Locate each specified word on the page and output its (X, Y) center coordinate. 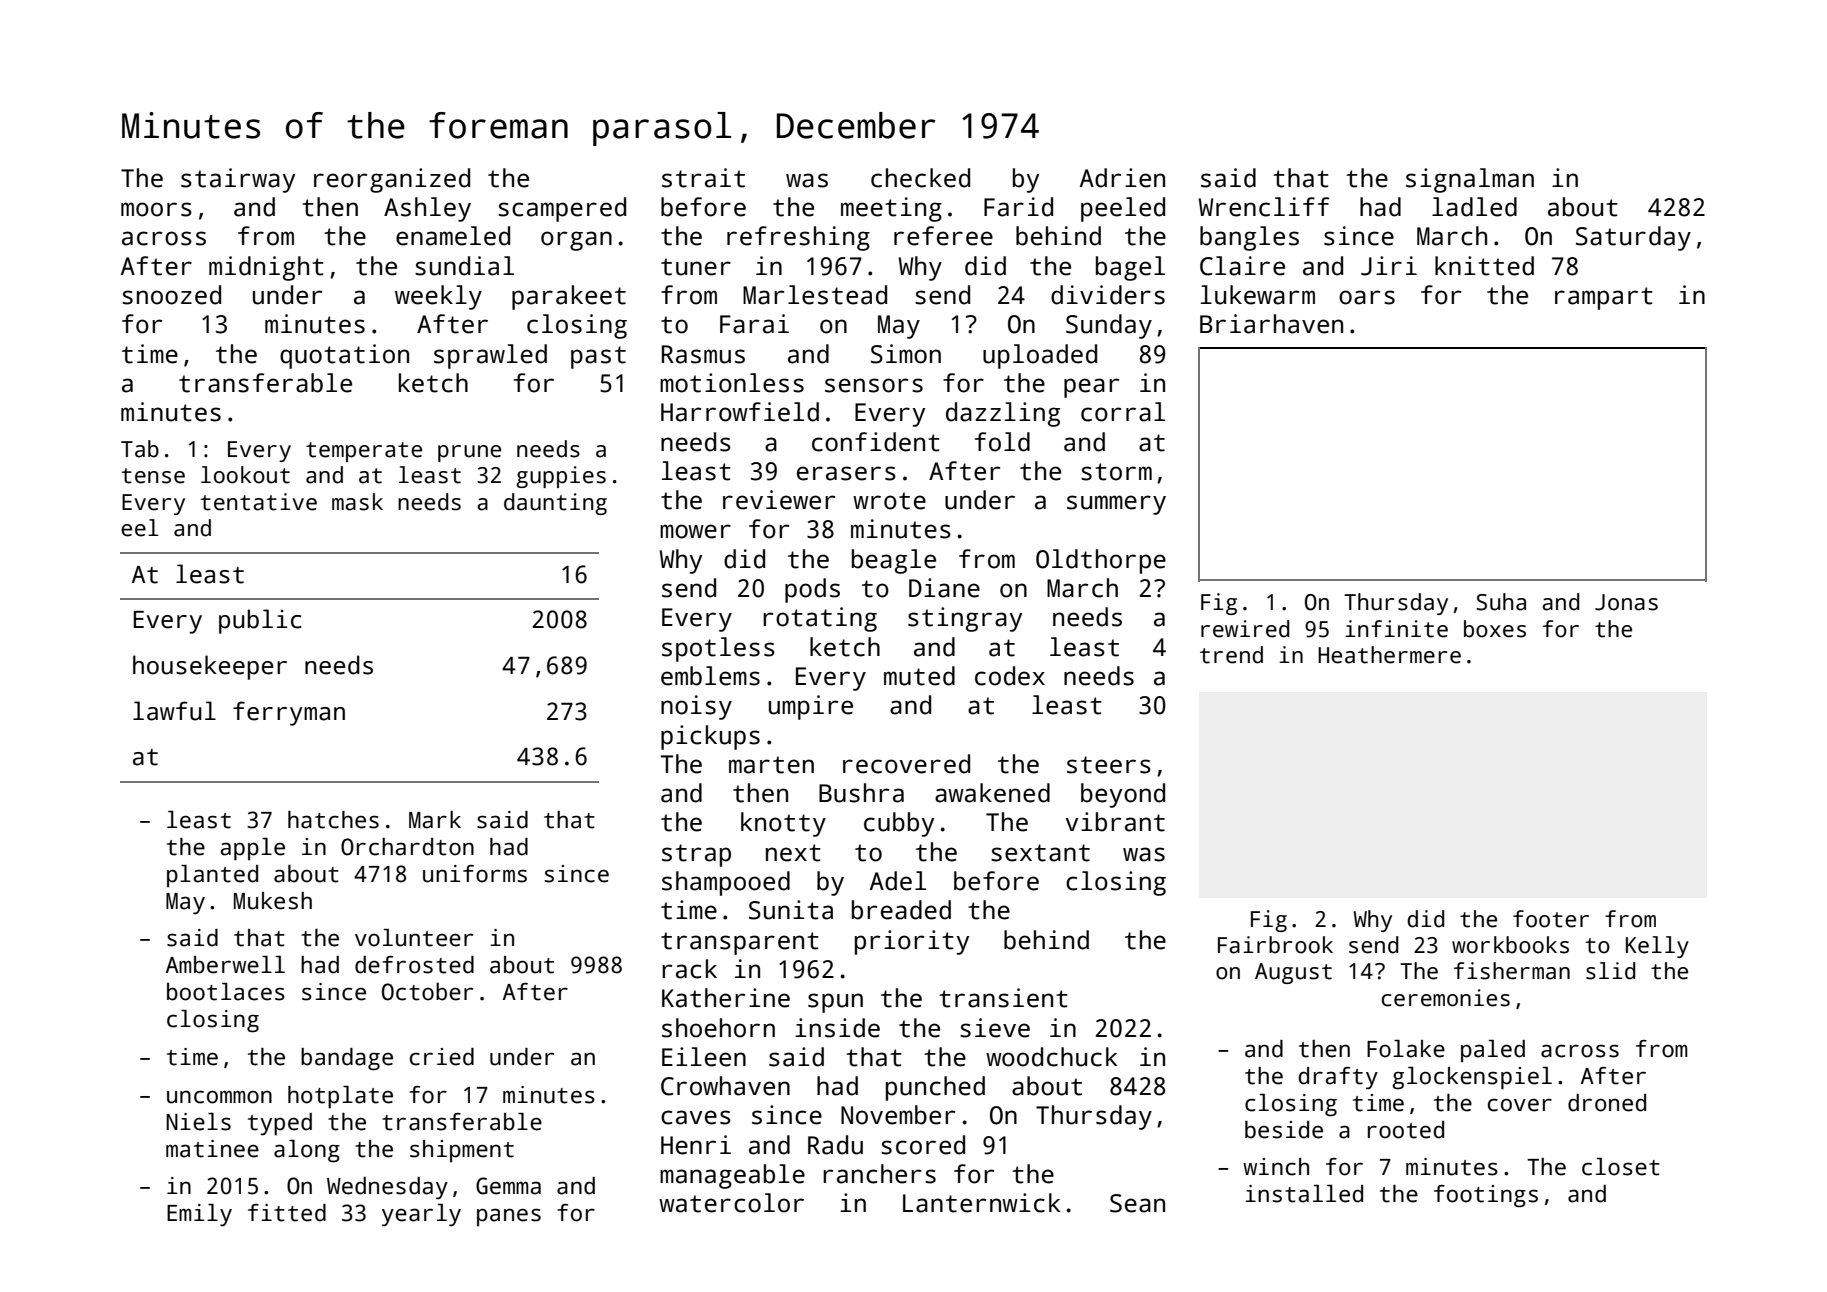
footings (1486, 1196)
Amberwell (225, 965)
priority (912, 942)
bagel (1130, 268)
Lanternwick (981, 1203)
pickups (710, 737)
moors (156, 209)
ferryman (289, 713)
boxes (1495, 629)
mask (357, 502)
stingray (965, 619)
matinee (212, 1149)
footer (1551, 919)
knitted (1484, 266)
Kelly (1657, 947)
